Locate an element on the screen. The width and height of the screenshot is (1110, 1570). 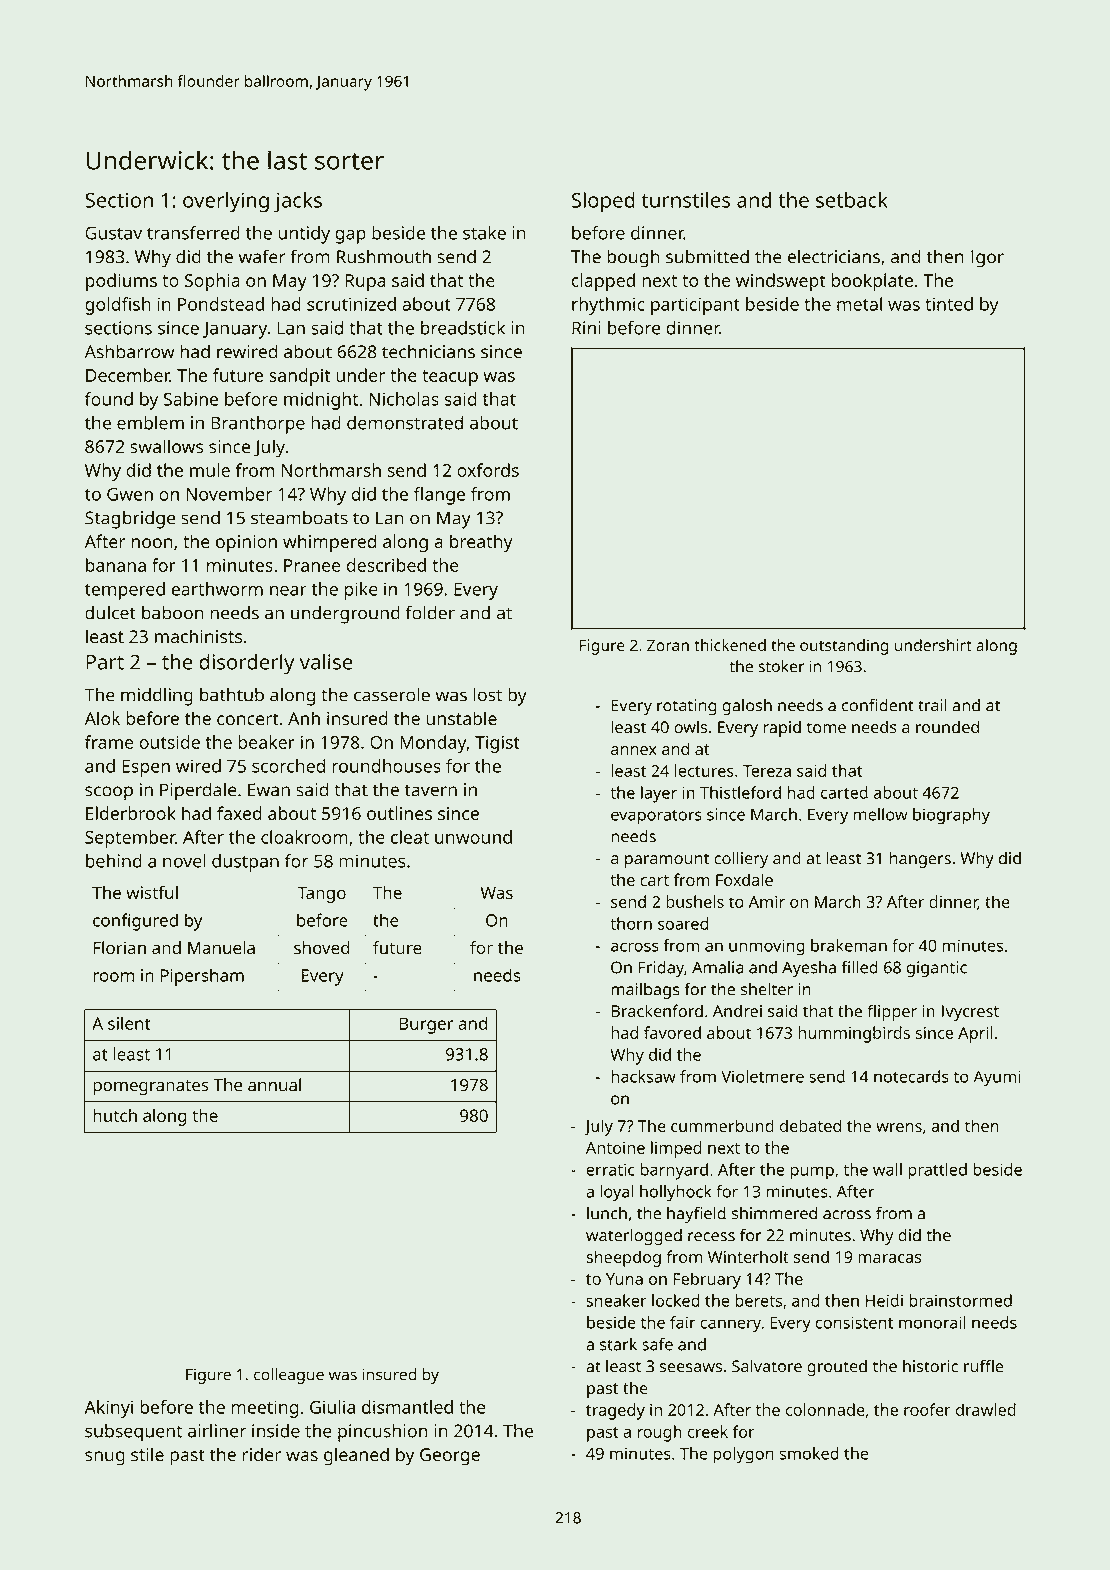
cleat is located at coordinates (410, 837).
